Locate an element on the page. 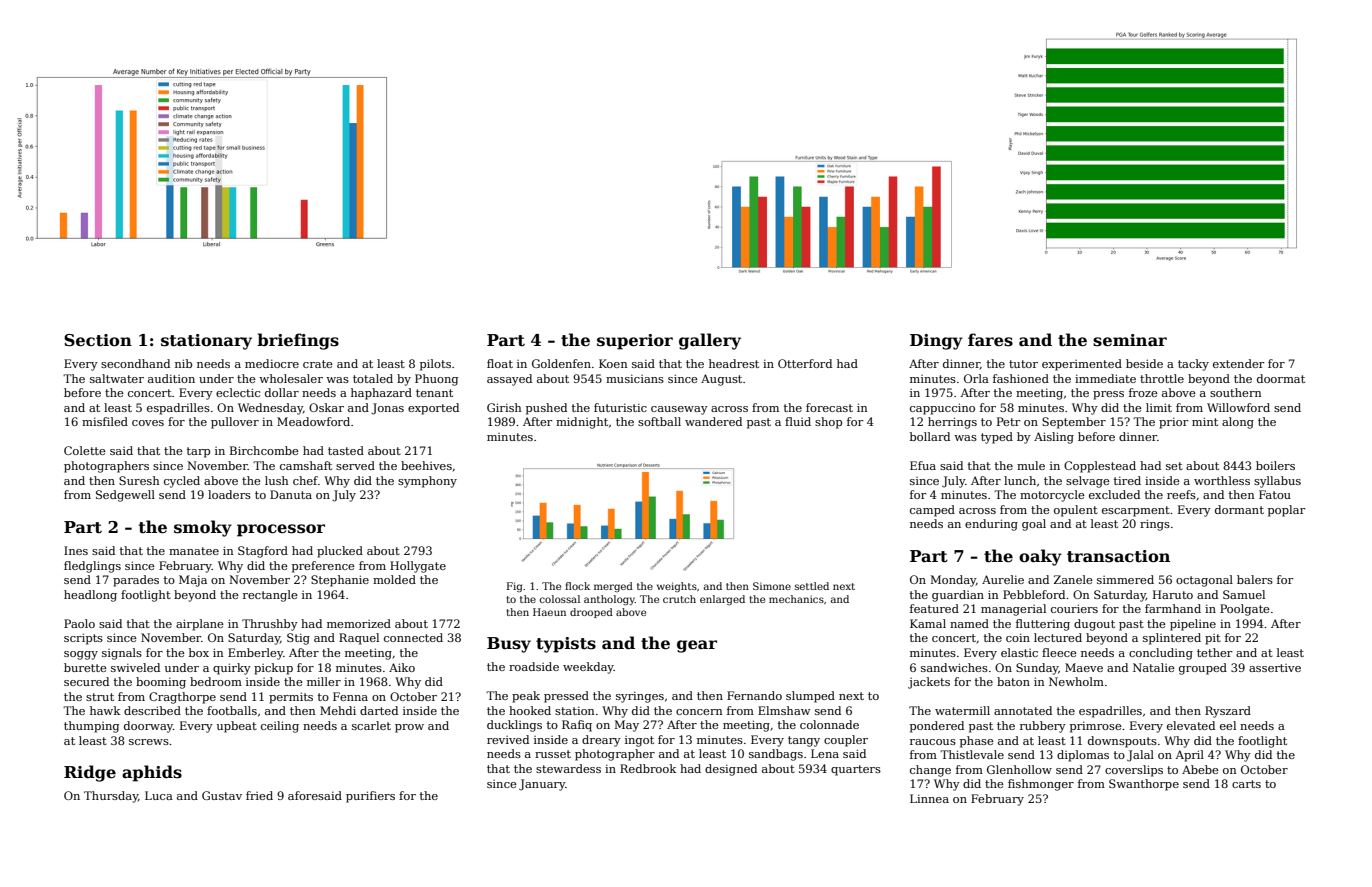 Image resolution: width=1372 pixels, height=887 pixels. Luca is located at coordinates (159, 795).
